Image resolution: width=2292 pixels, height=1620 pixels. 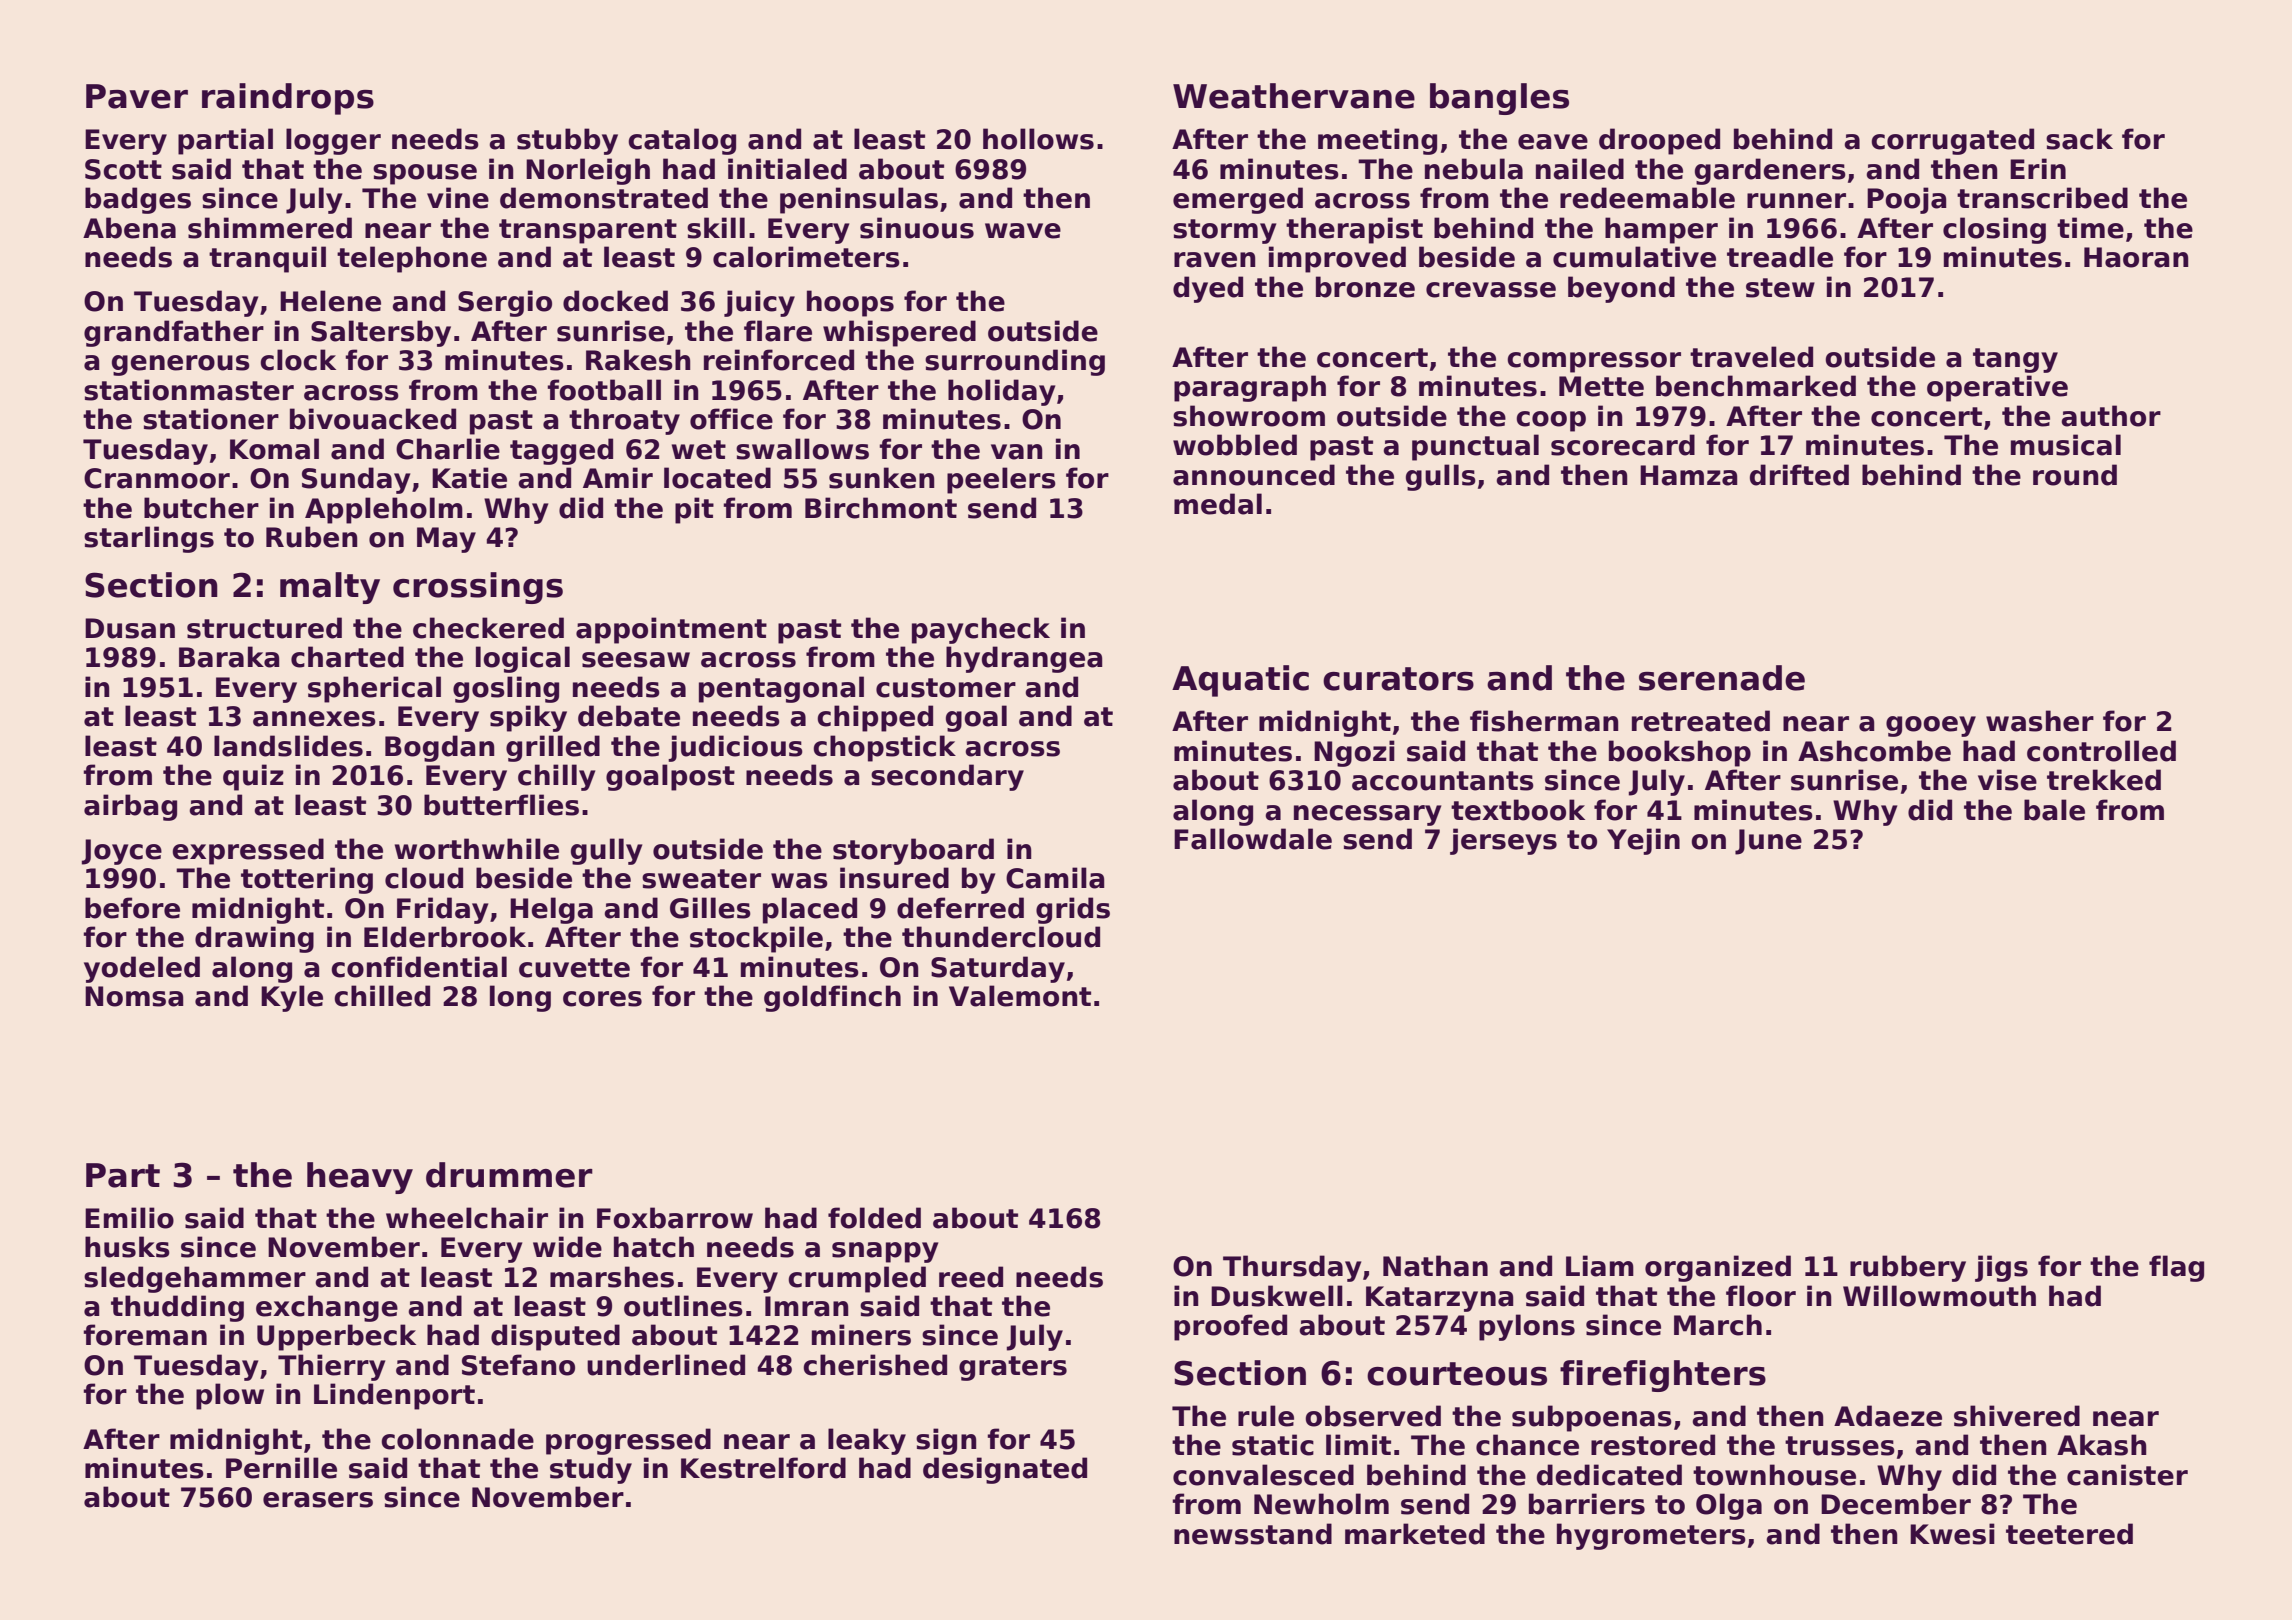 What do you see at coordinates (1952, 1534) in the screenshot?
I see `Kwesi` at bounding box center [1952, 1534].
